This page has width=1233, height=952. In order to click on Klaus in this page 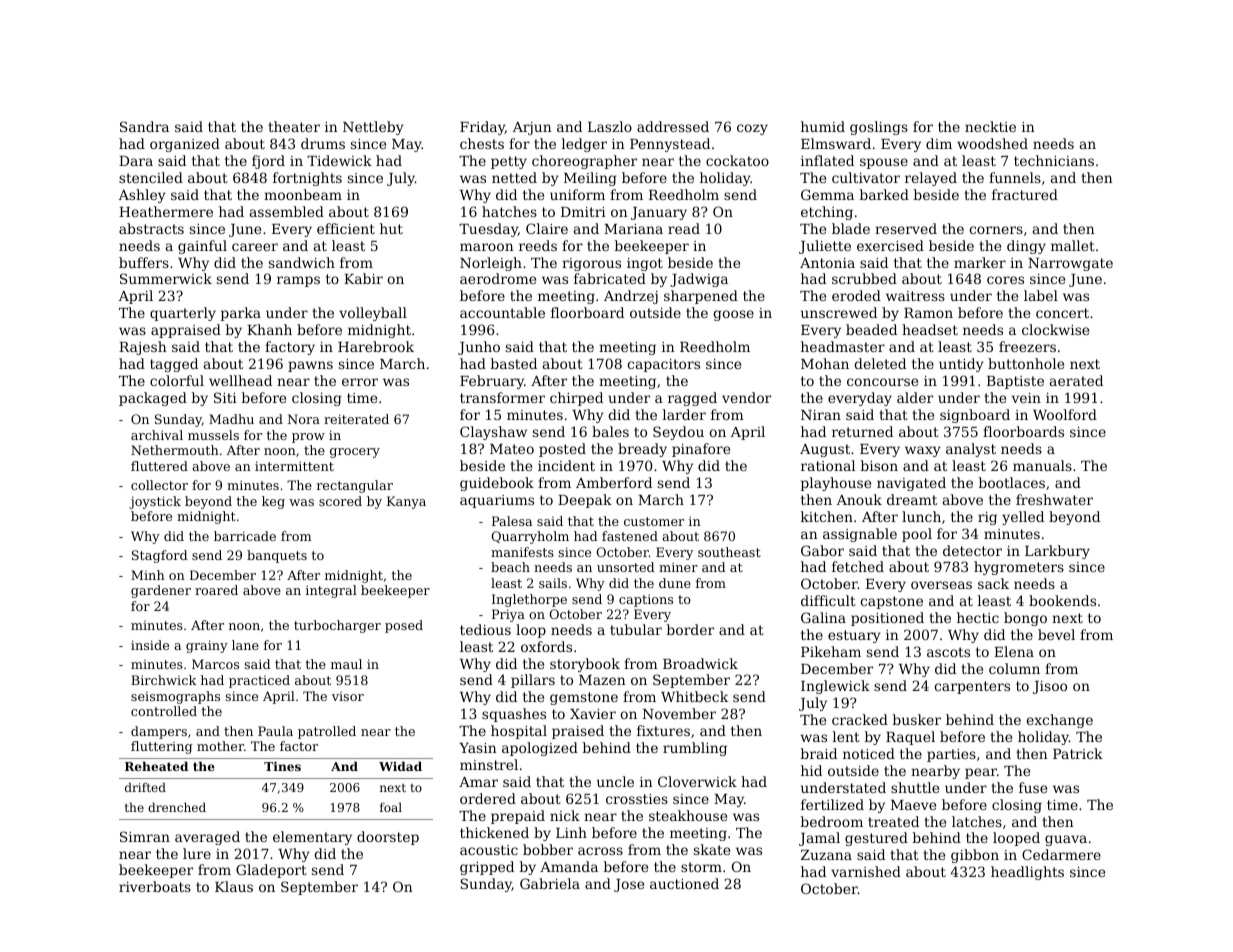, I will do `click(234, 886)`.
